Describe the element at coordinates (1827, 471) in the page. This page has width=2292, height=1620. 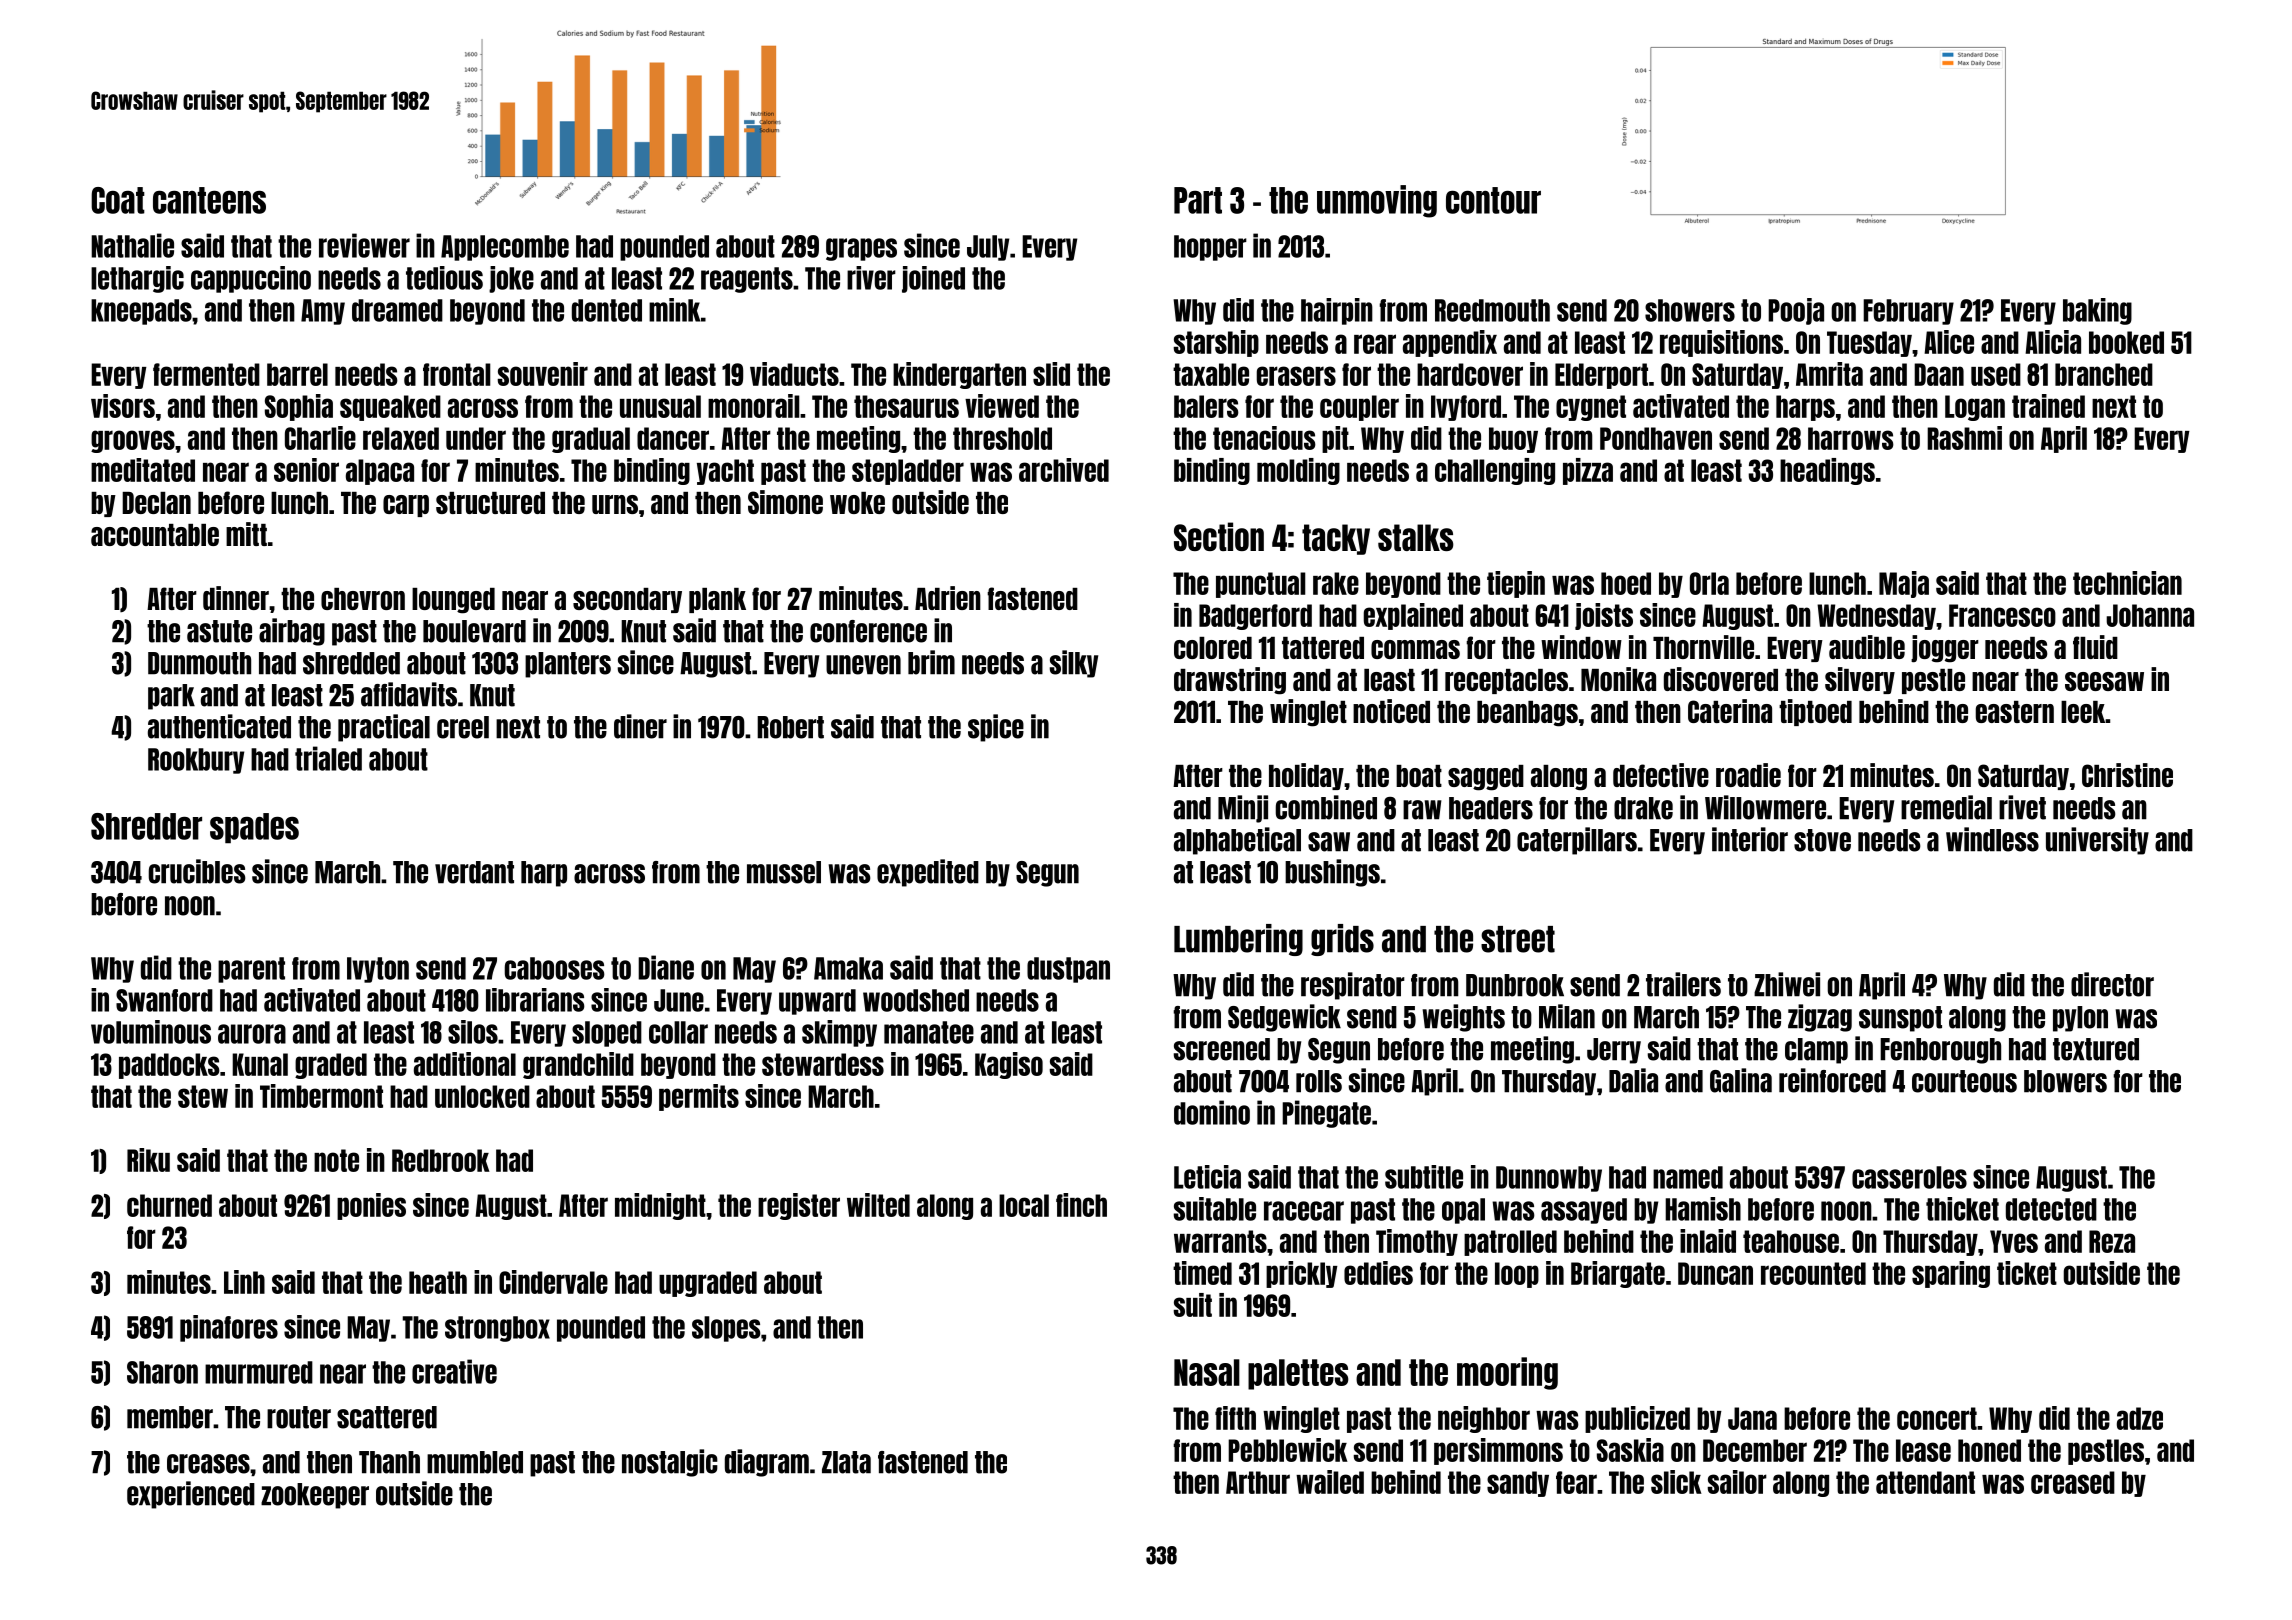
I see `headings` at that location.
